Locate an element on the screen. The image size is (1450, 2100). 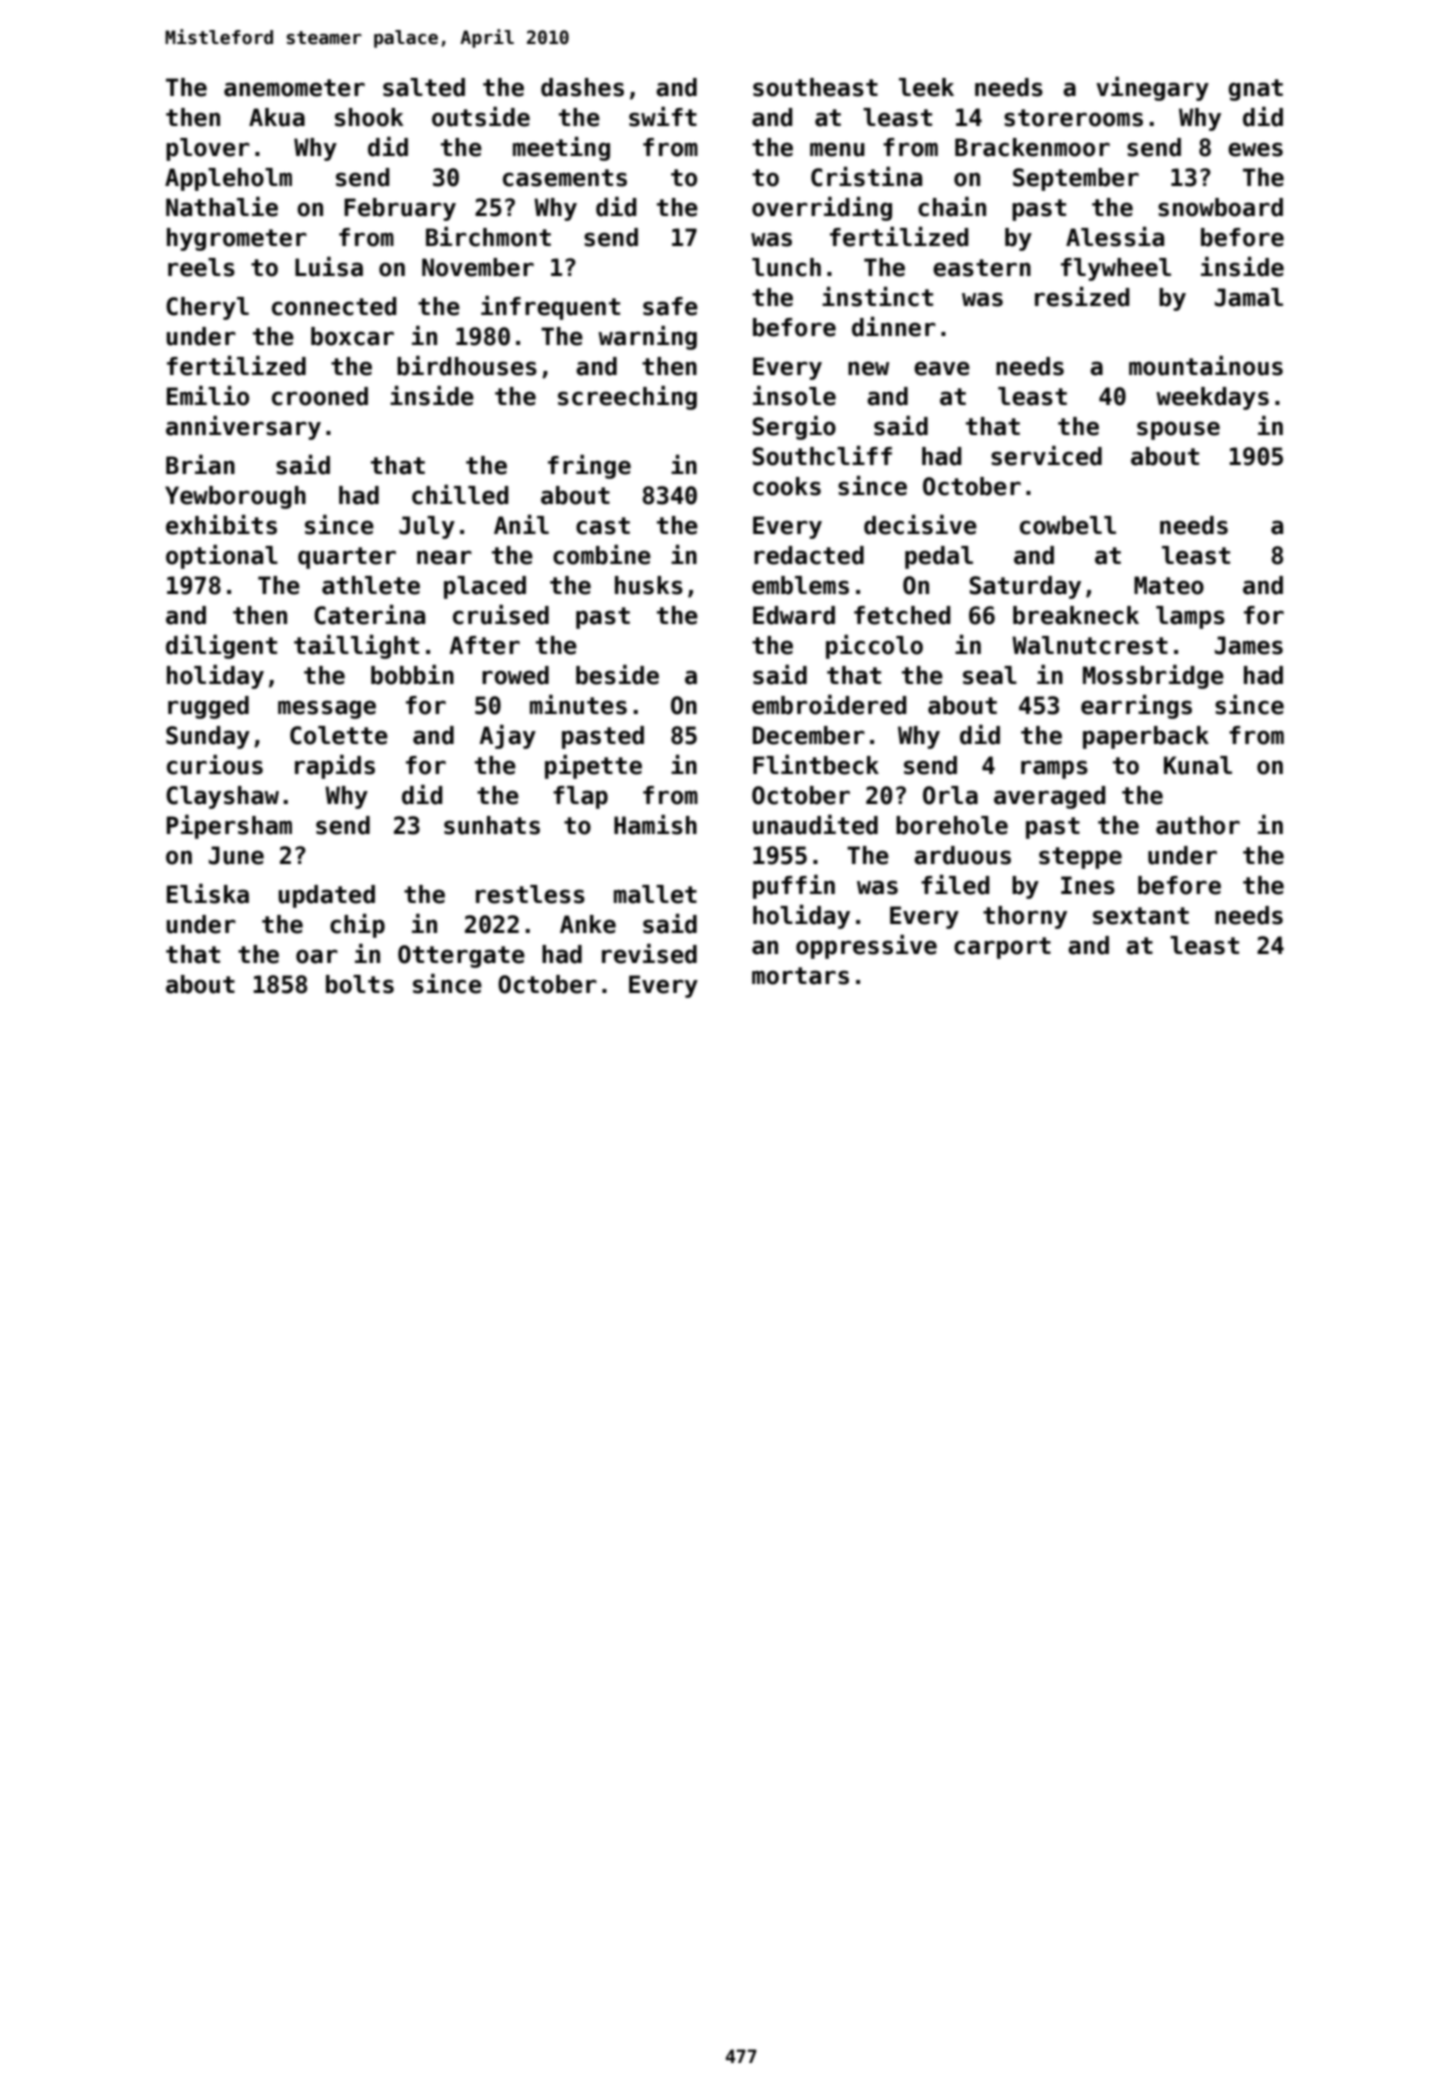
Kunal is located at coordinates (1198, 765).
